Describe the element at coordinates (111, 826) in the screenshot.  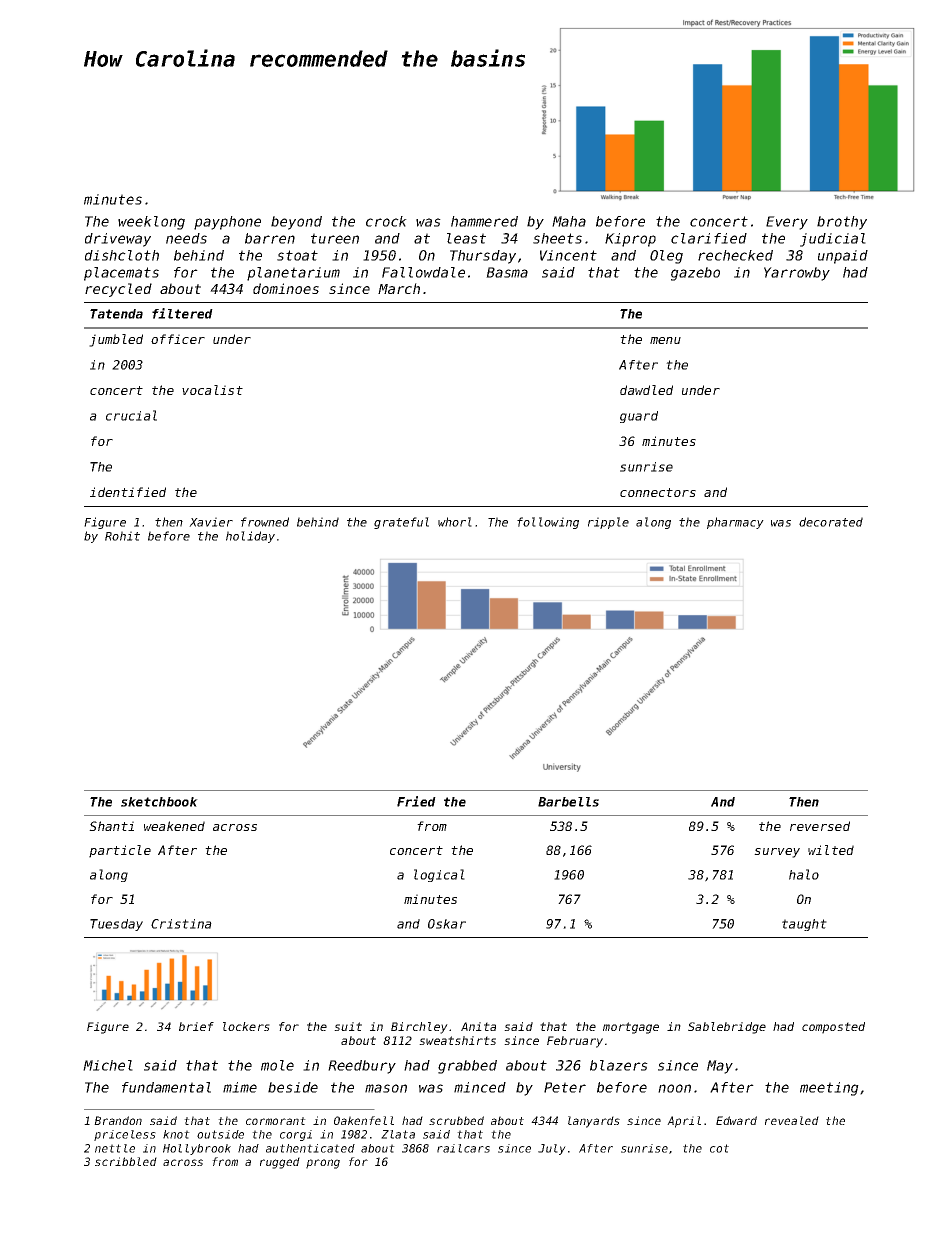
I see `Shanti` at that location.
